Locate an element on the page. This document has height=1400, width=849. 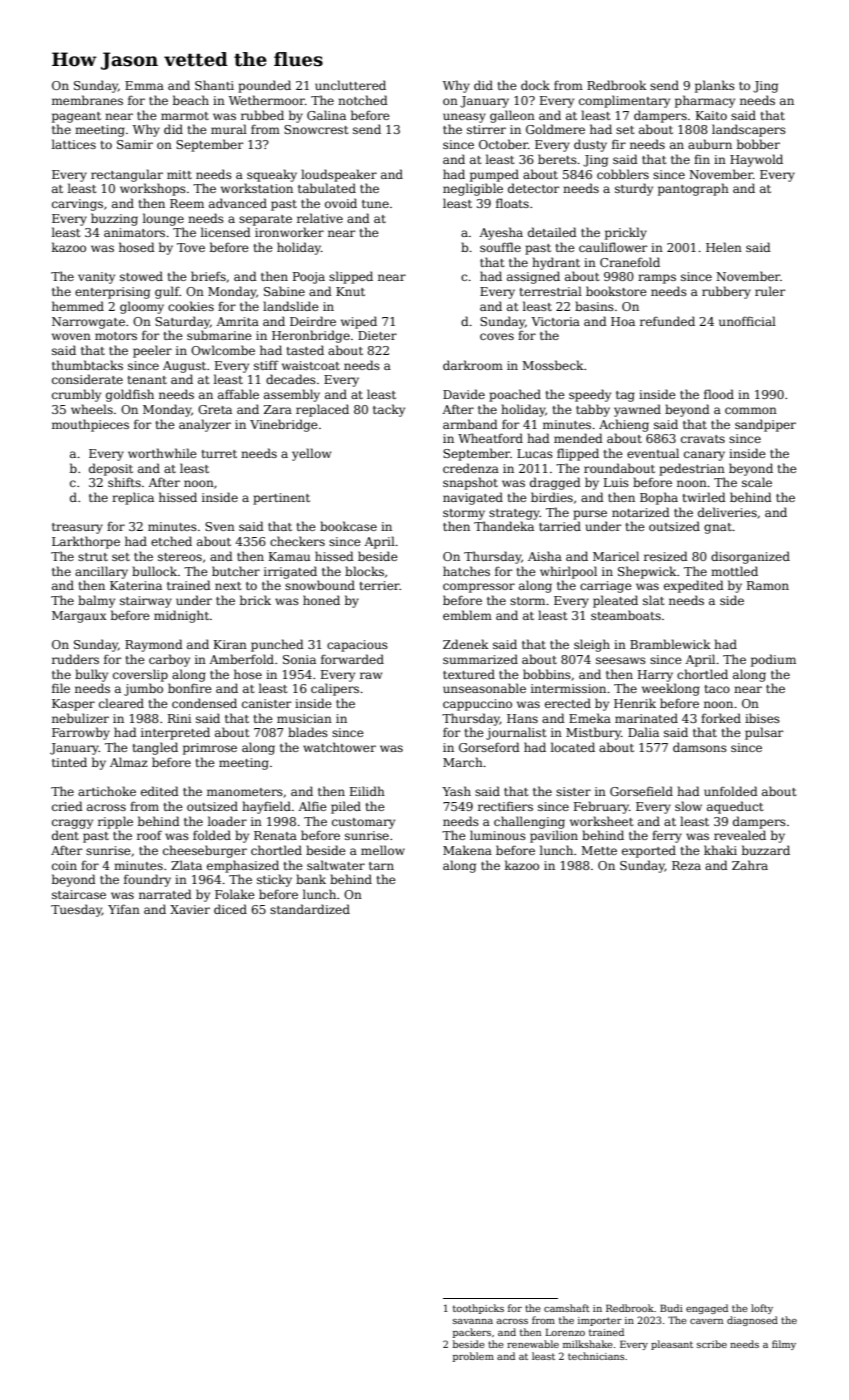
packers is located at coordinates (472, 1333).
